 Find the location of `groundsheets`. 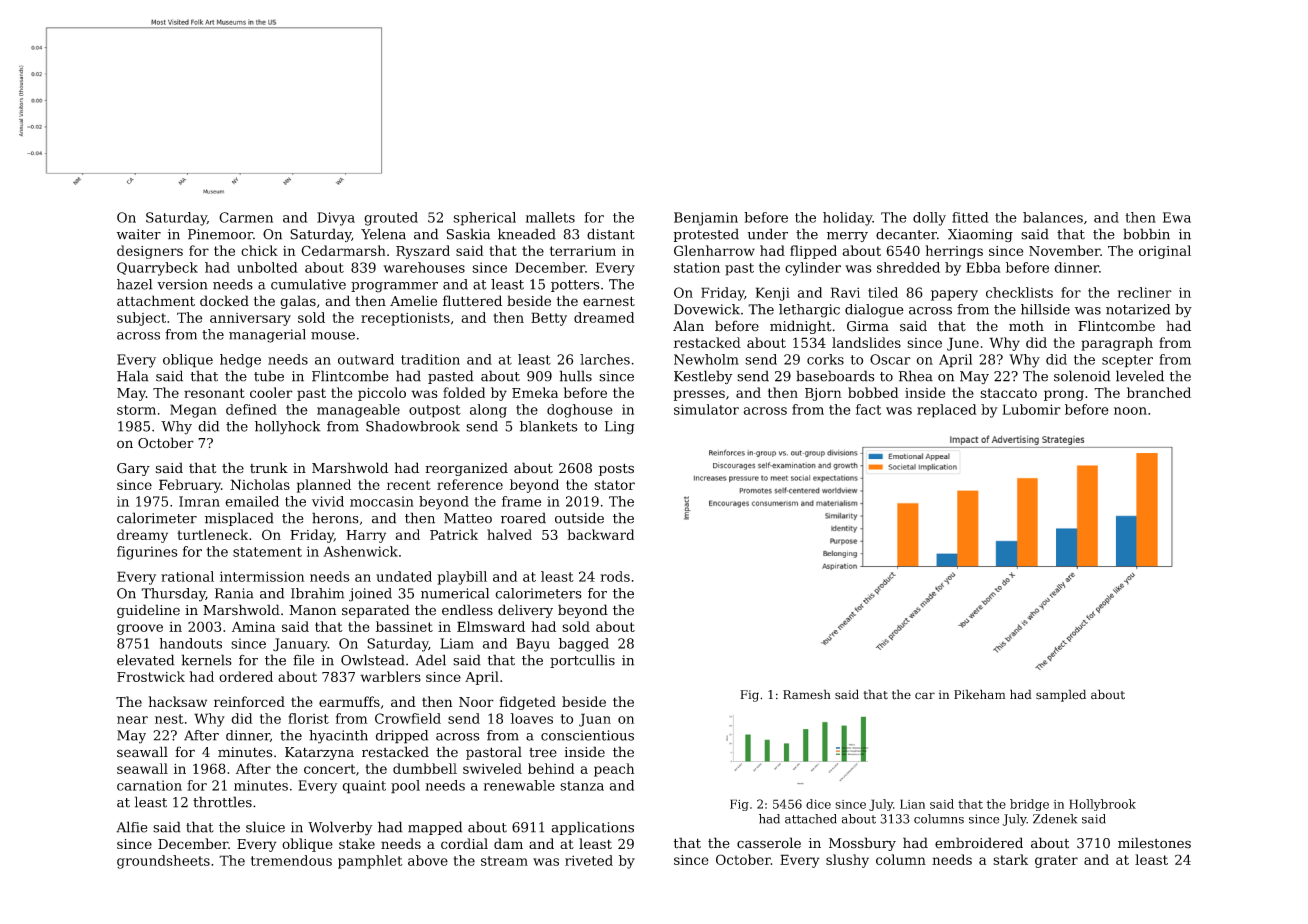

groundsheets is located at coordinates (163, 862).
